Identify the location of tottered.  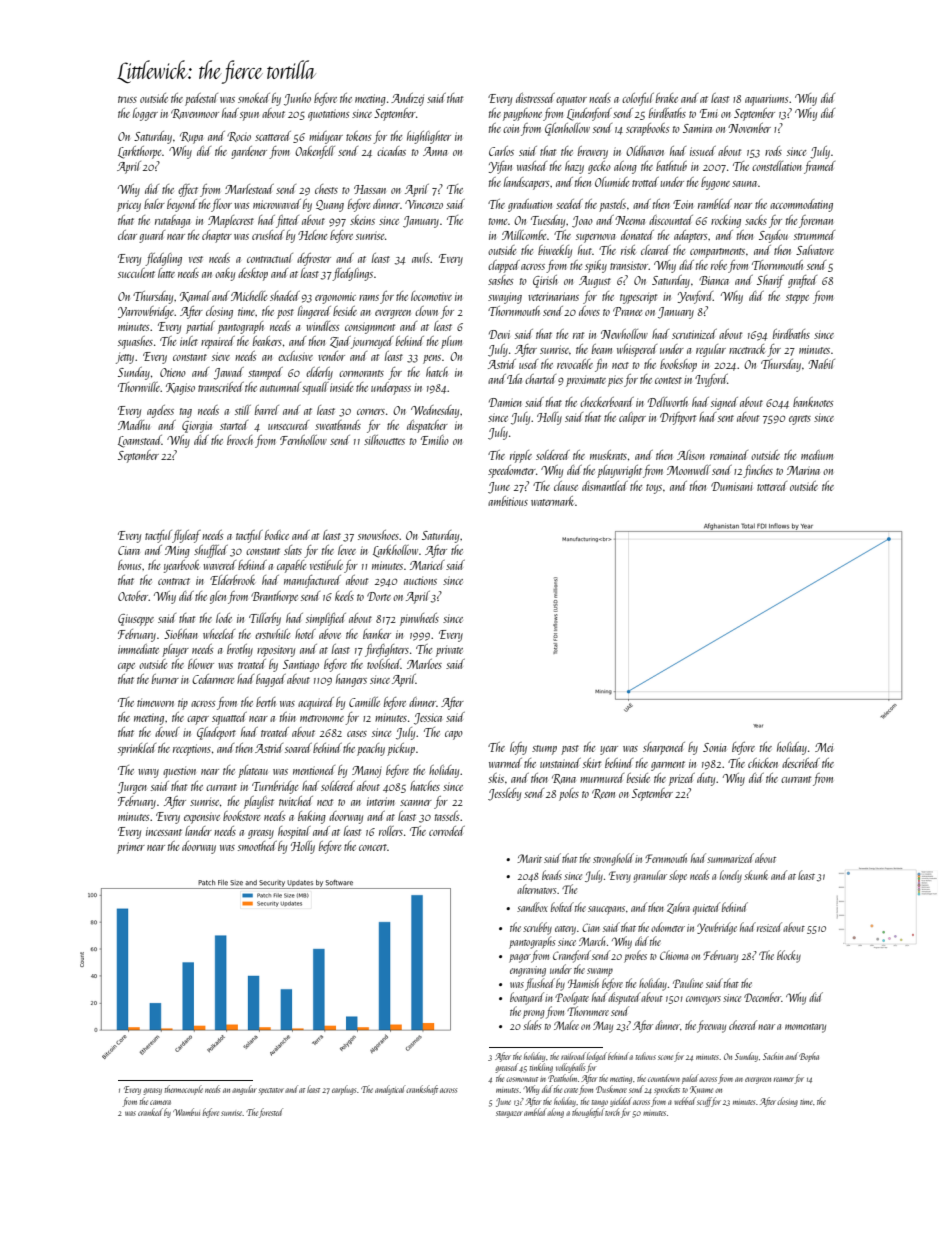
(772, 486).
